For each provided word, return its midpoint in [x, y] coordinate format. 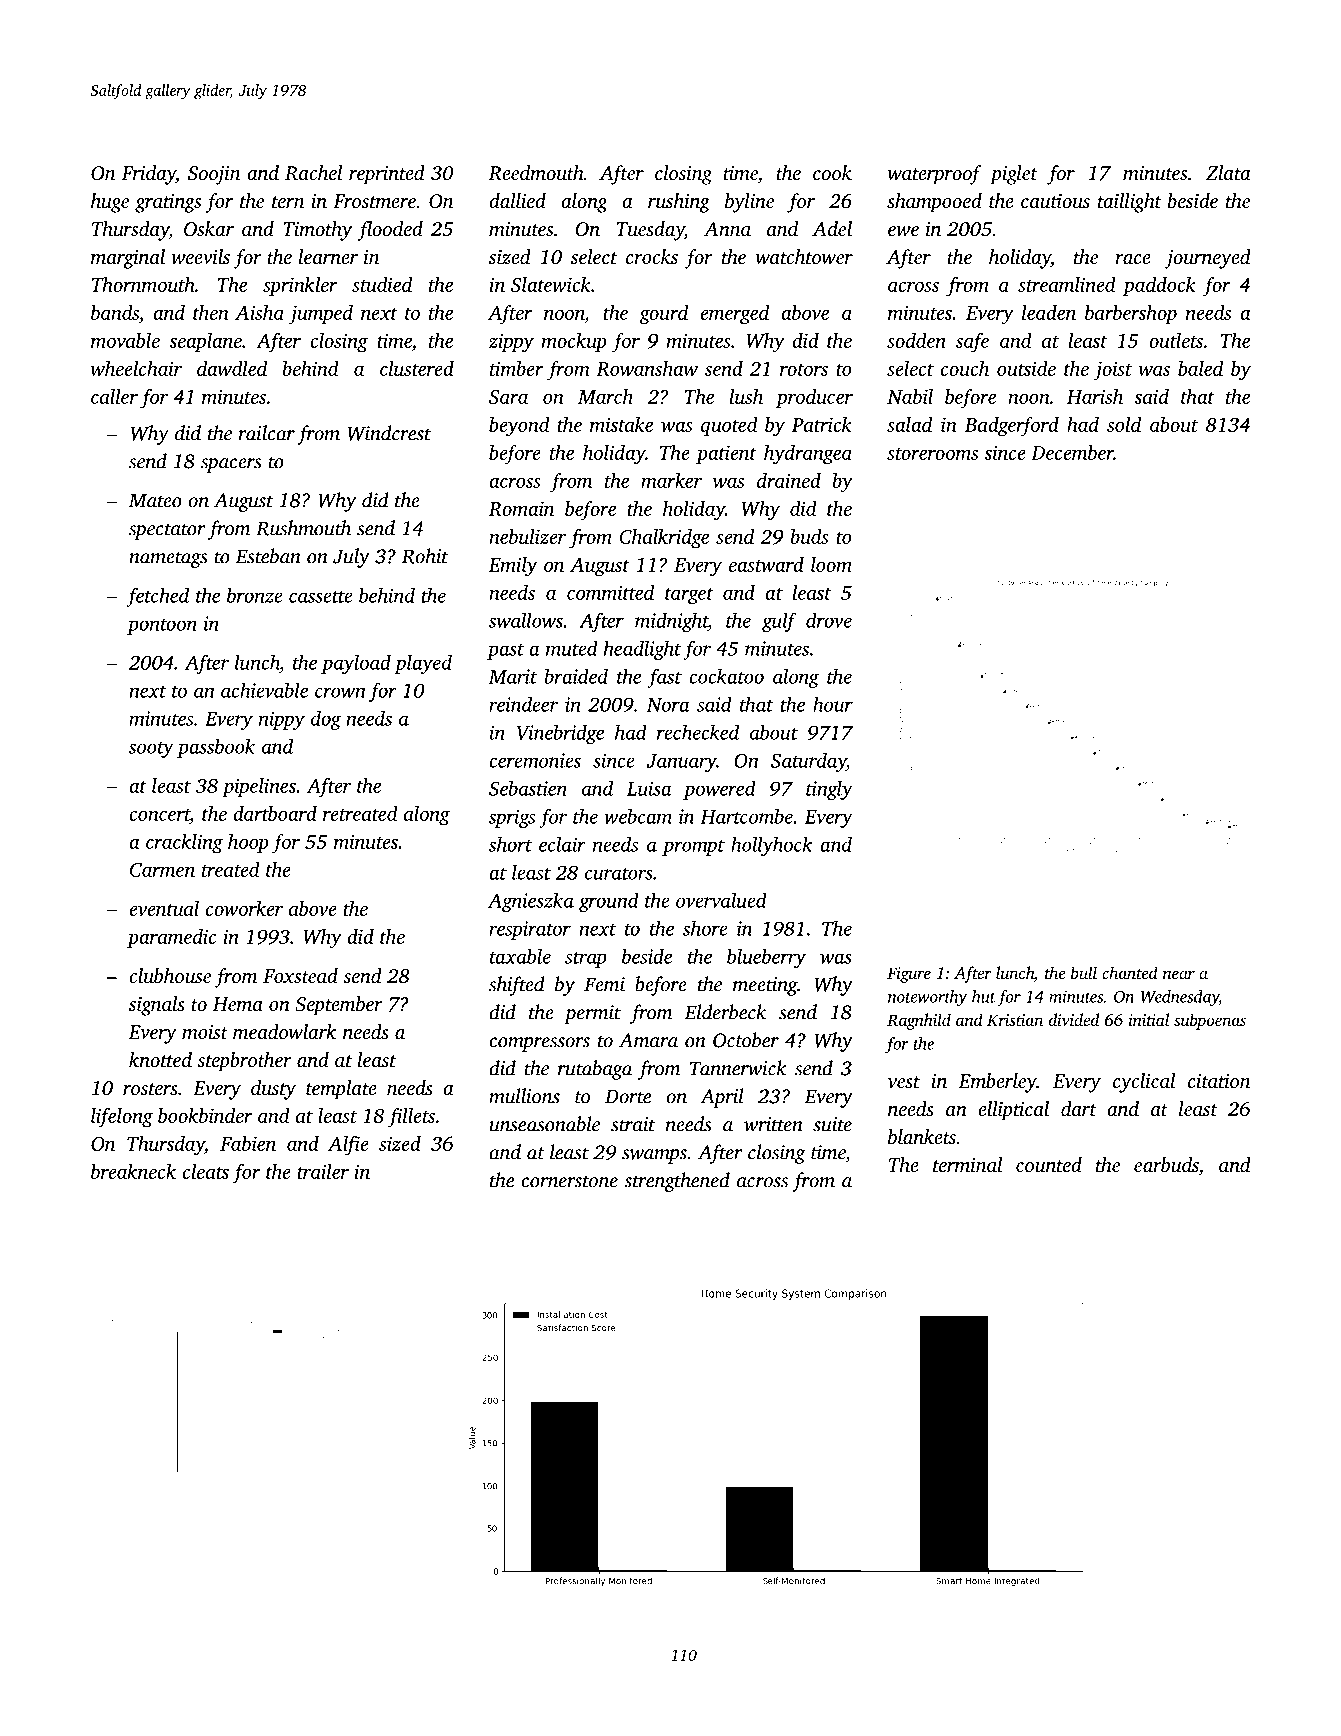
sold [1124, 424]
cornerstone [569, 1181]
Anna [727, 229]
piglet [1014, 175]
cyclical [1144, 1083]
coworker [244, 908]
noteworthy [927, 998]
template [341, 1090]
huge [110, 203]
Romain [521, 508]
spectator [167, 531]
